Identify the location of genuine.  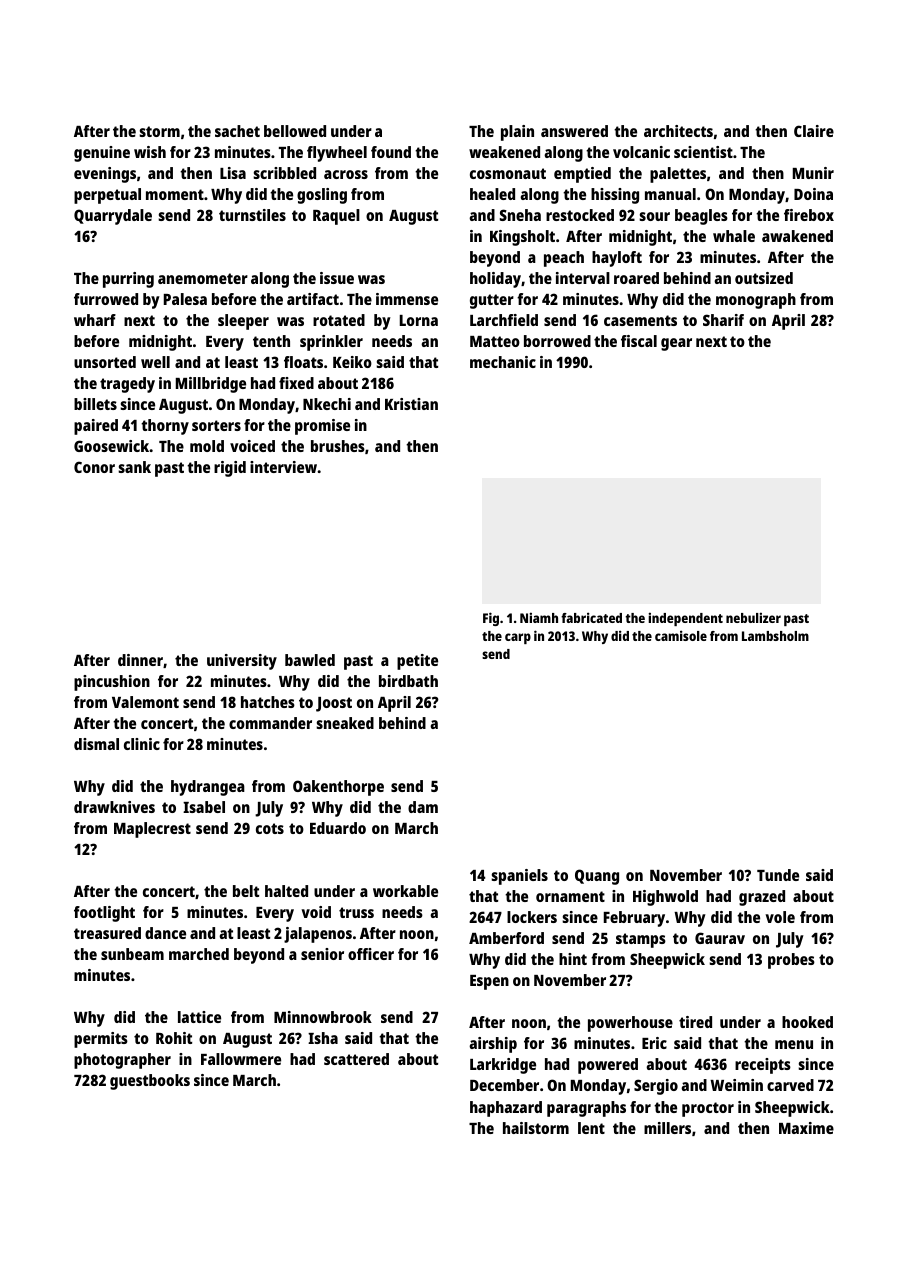
(102, 154).
